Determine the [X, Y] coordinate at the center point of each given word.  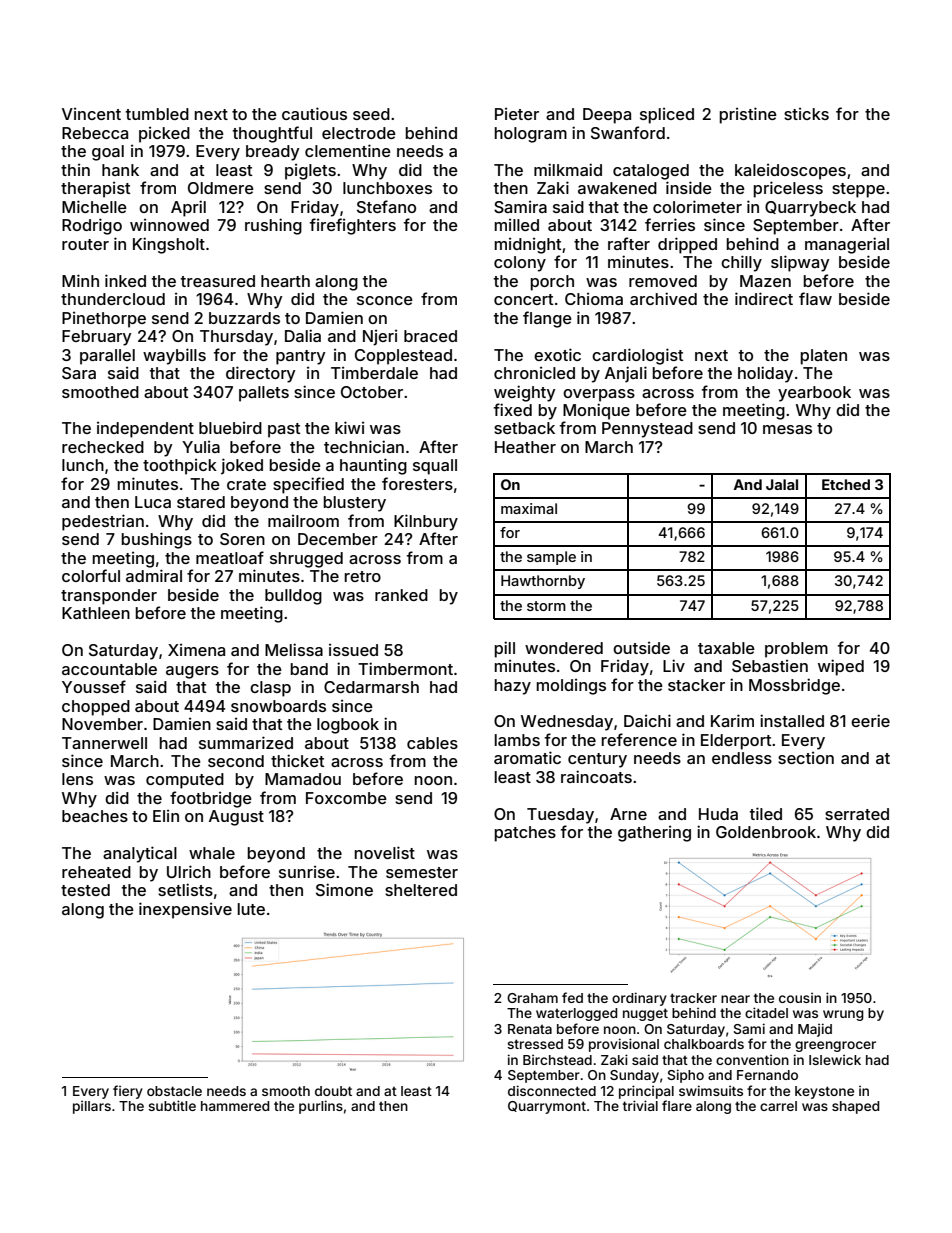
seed [371, 114]
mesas [787, 429]
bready [273, 153]
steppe [858, 190]
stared [201, 502]
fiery [128, 1092]
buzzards [244, 318]
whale [212, 853]
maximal [529, 508]
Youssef [94, 686]
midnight [528, 246]
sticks [806, 114]
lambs [517, 740]
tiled [766, 813]
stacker [696, 685]
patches [525, 834]
